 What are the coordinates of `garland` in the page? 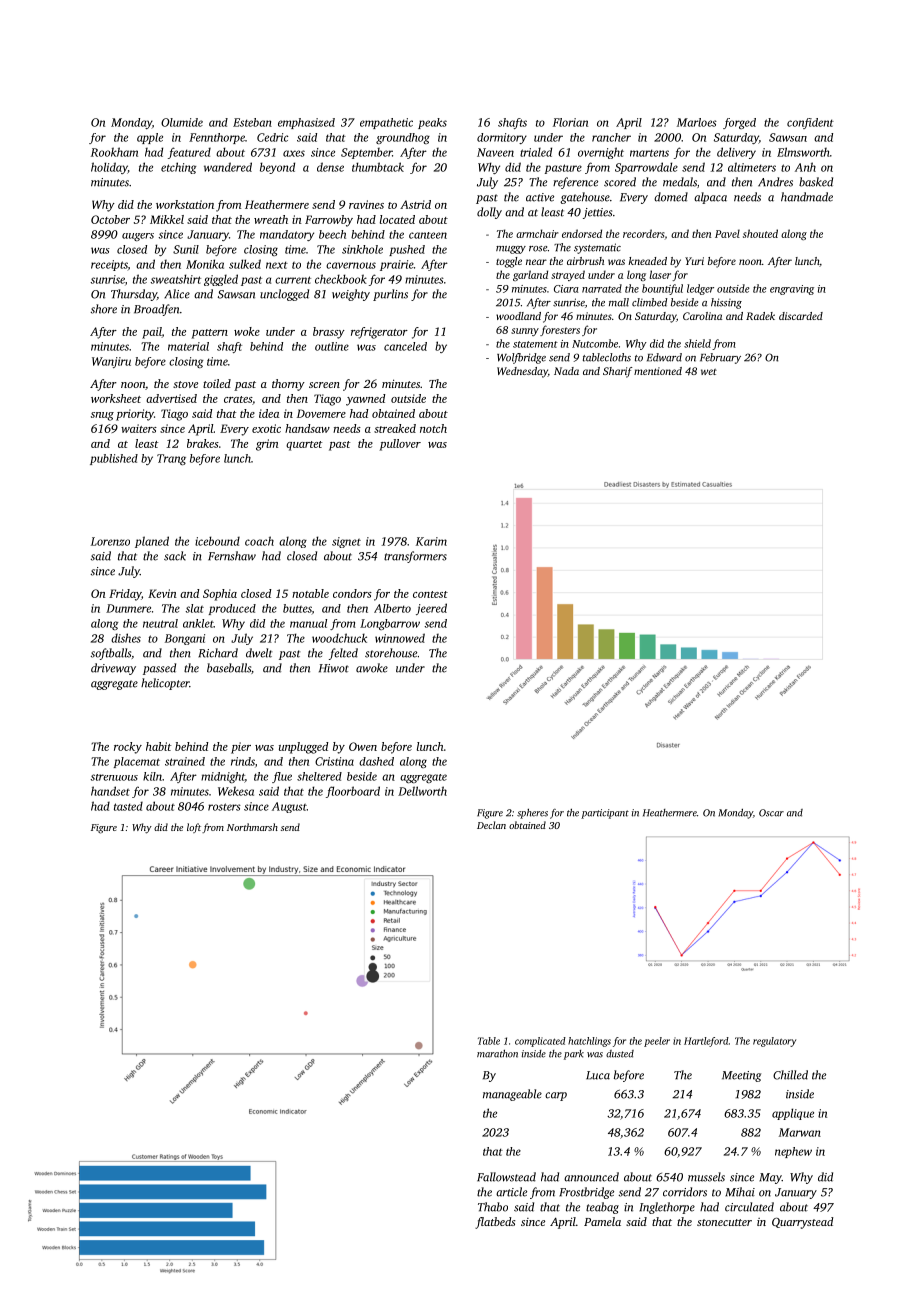 It's located at (530, 275).
